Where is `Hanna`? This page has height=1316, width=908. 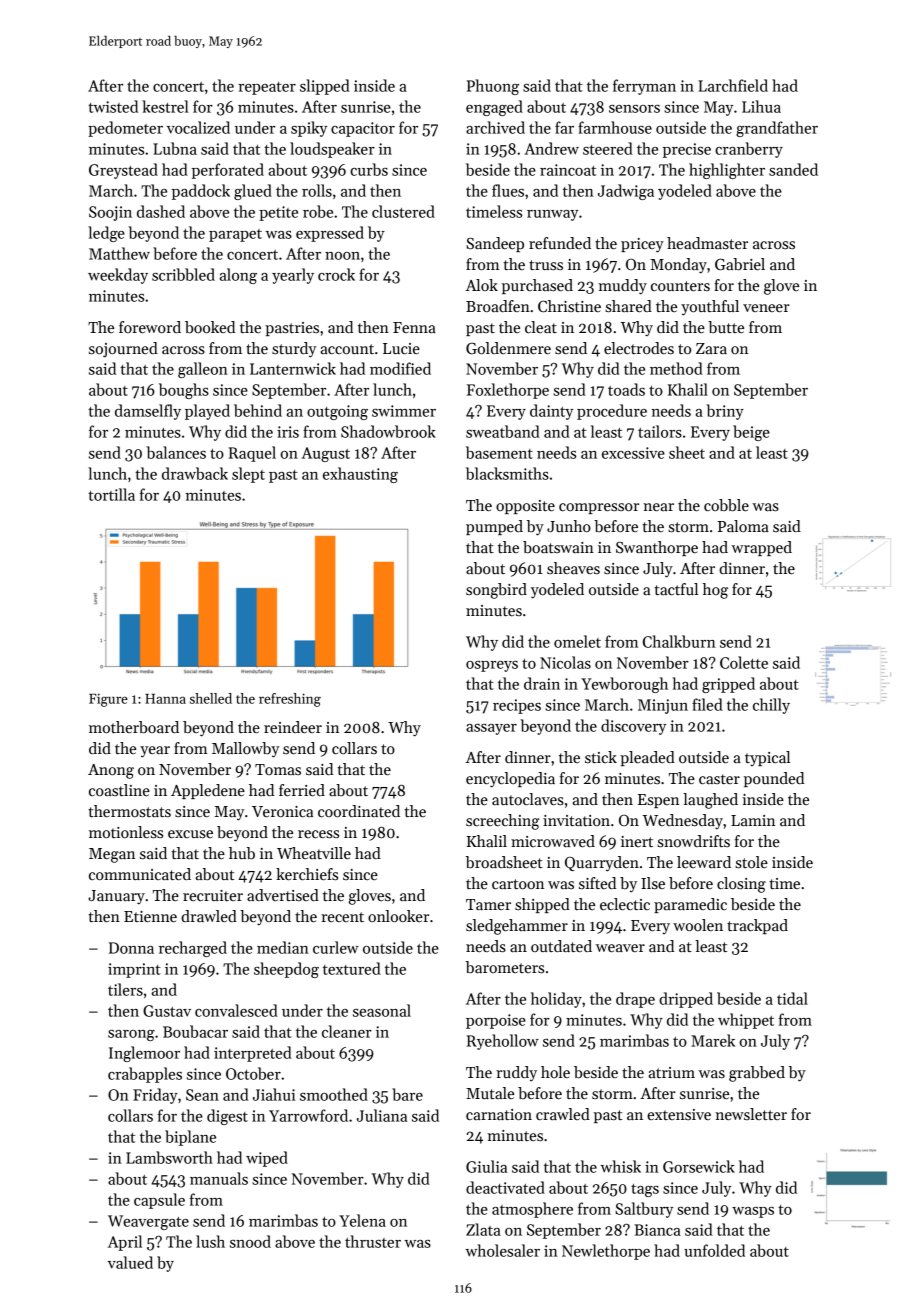 Hanna is located at coordinates (165, 699).
